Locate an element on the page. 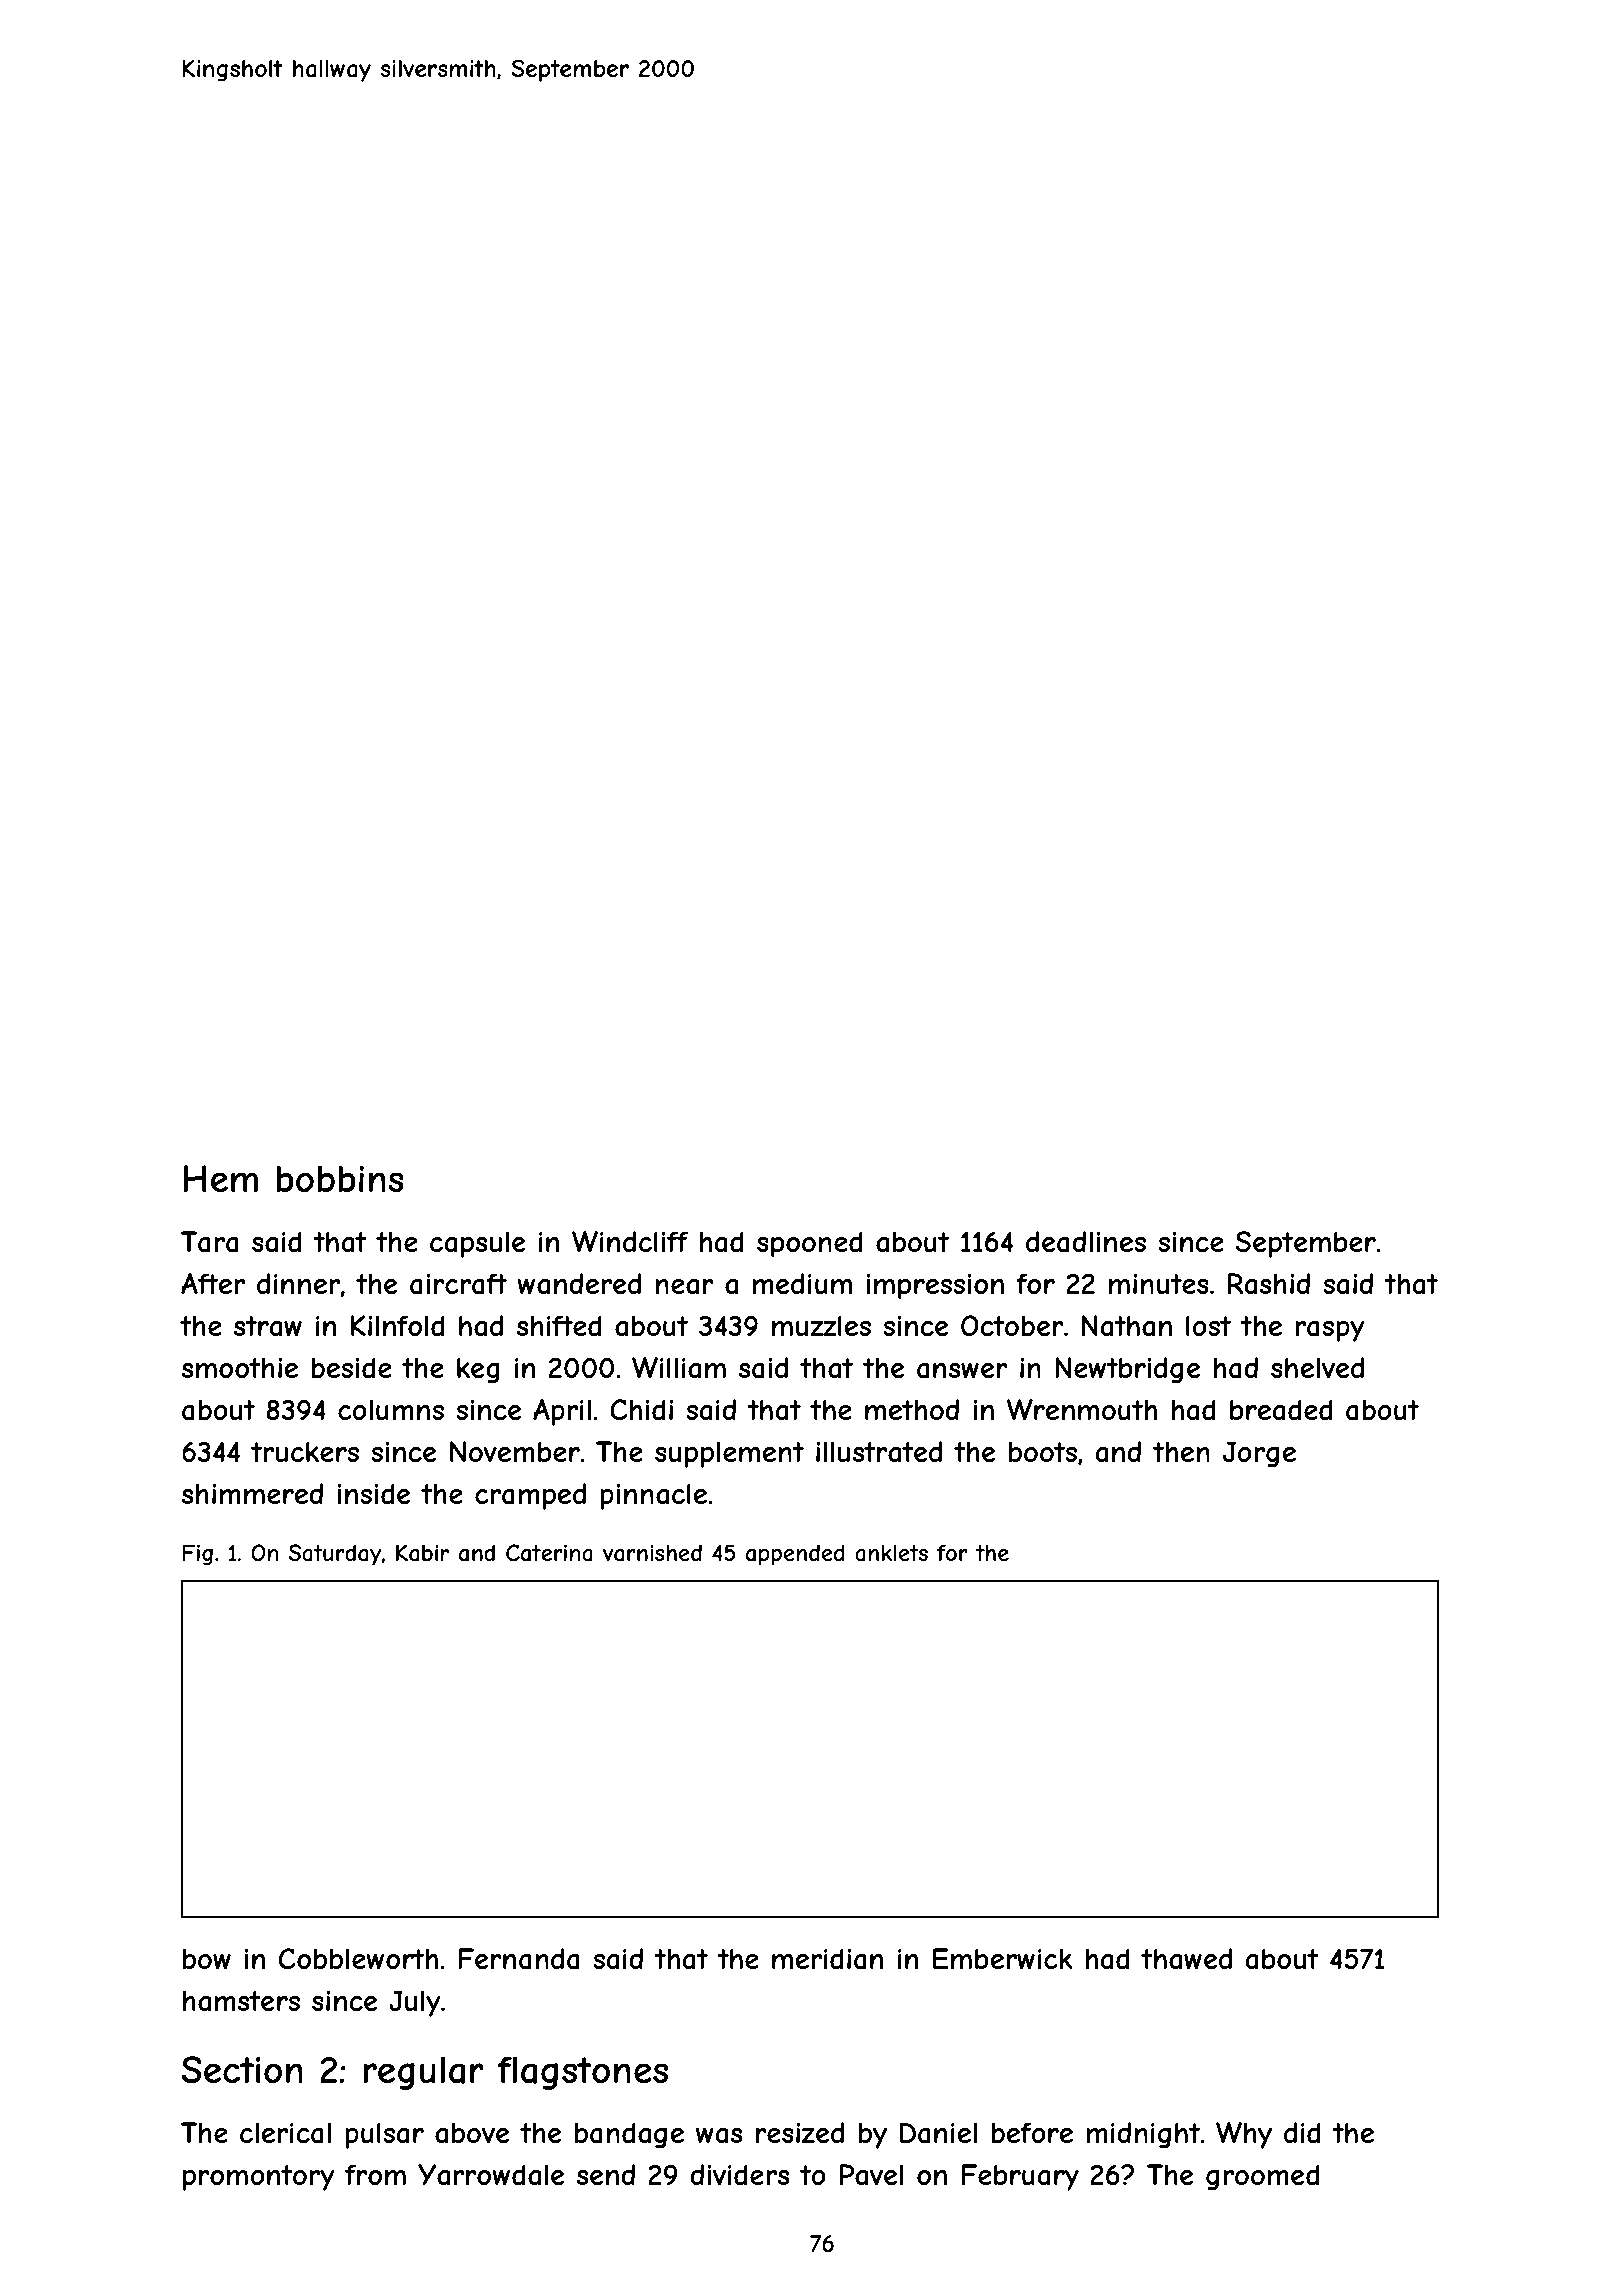 The height and width of the document is (2292, 1620). appended is located at coordinates (795, 1555).
